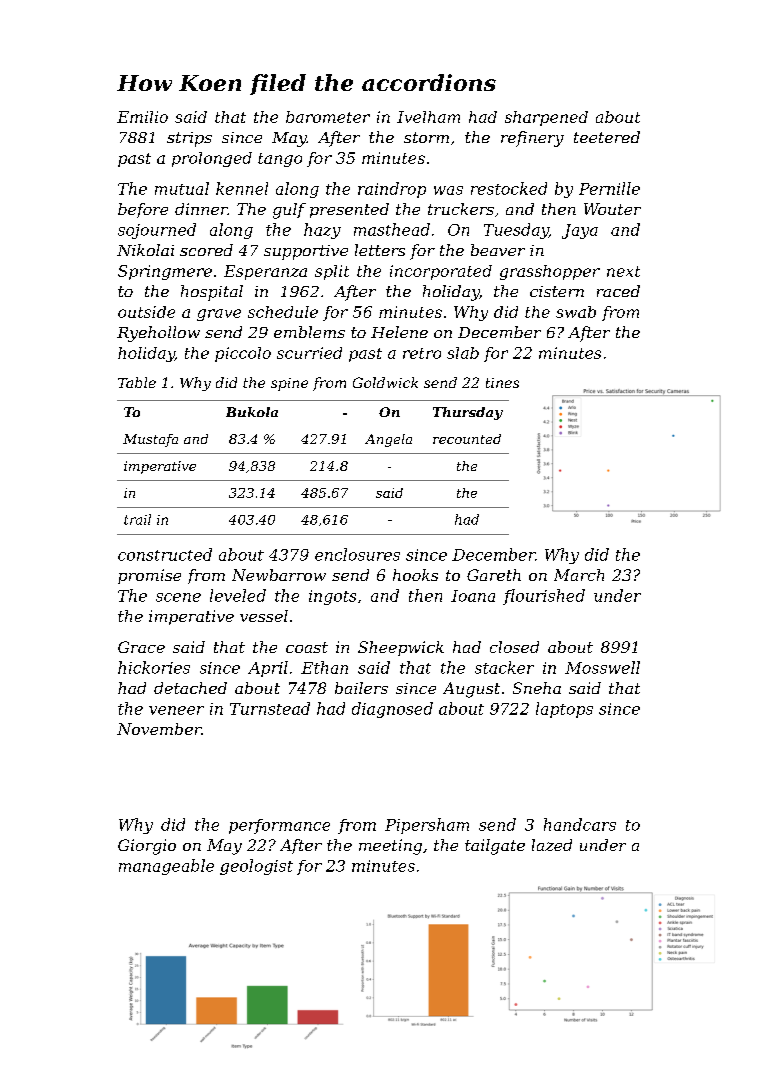 This screenshot has height=1075, width=758. I want to click on handcars, so click(580, 824).
